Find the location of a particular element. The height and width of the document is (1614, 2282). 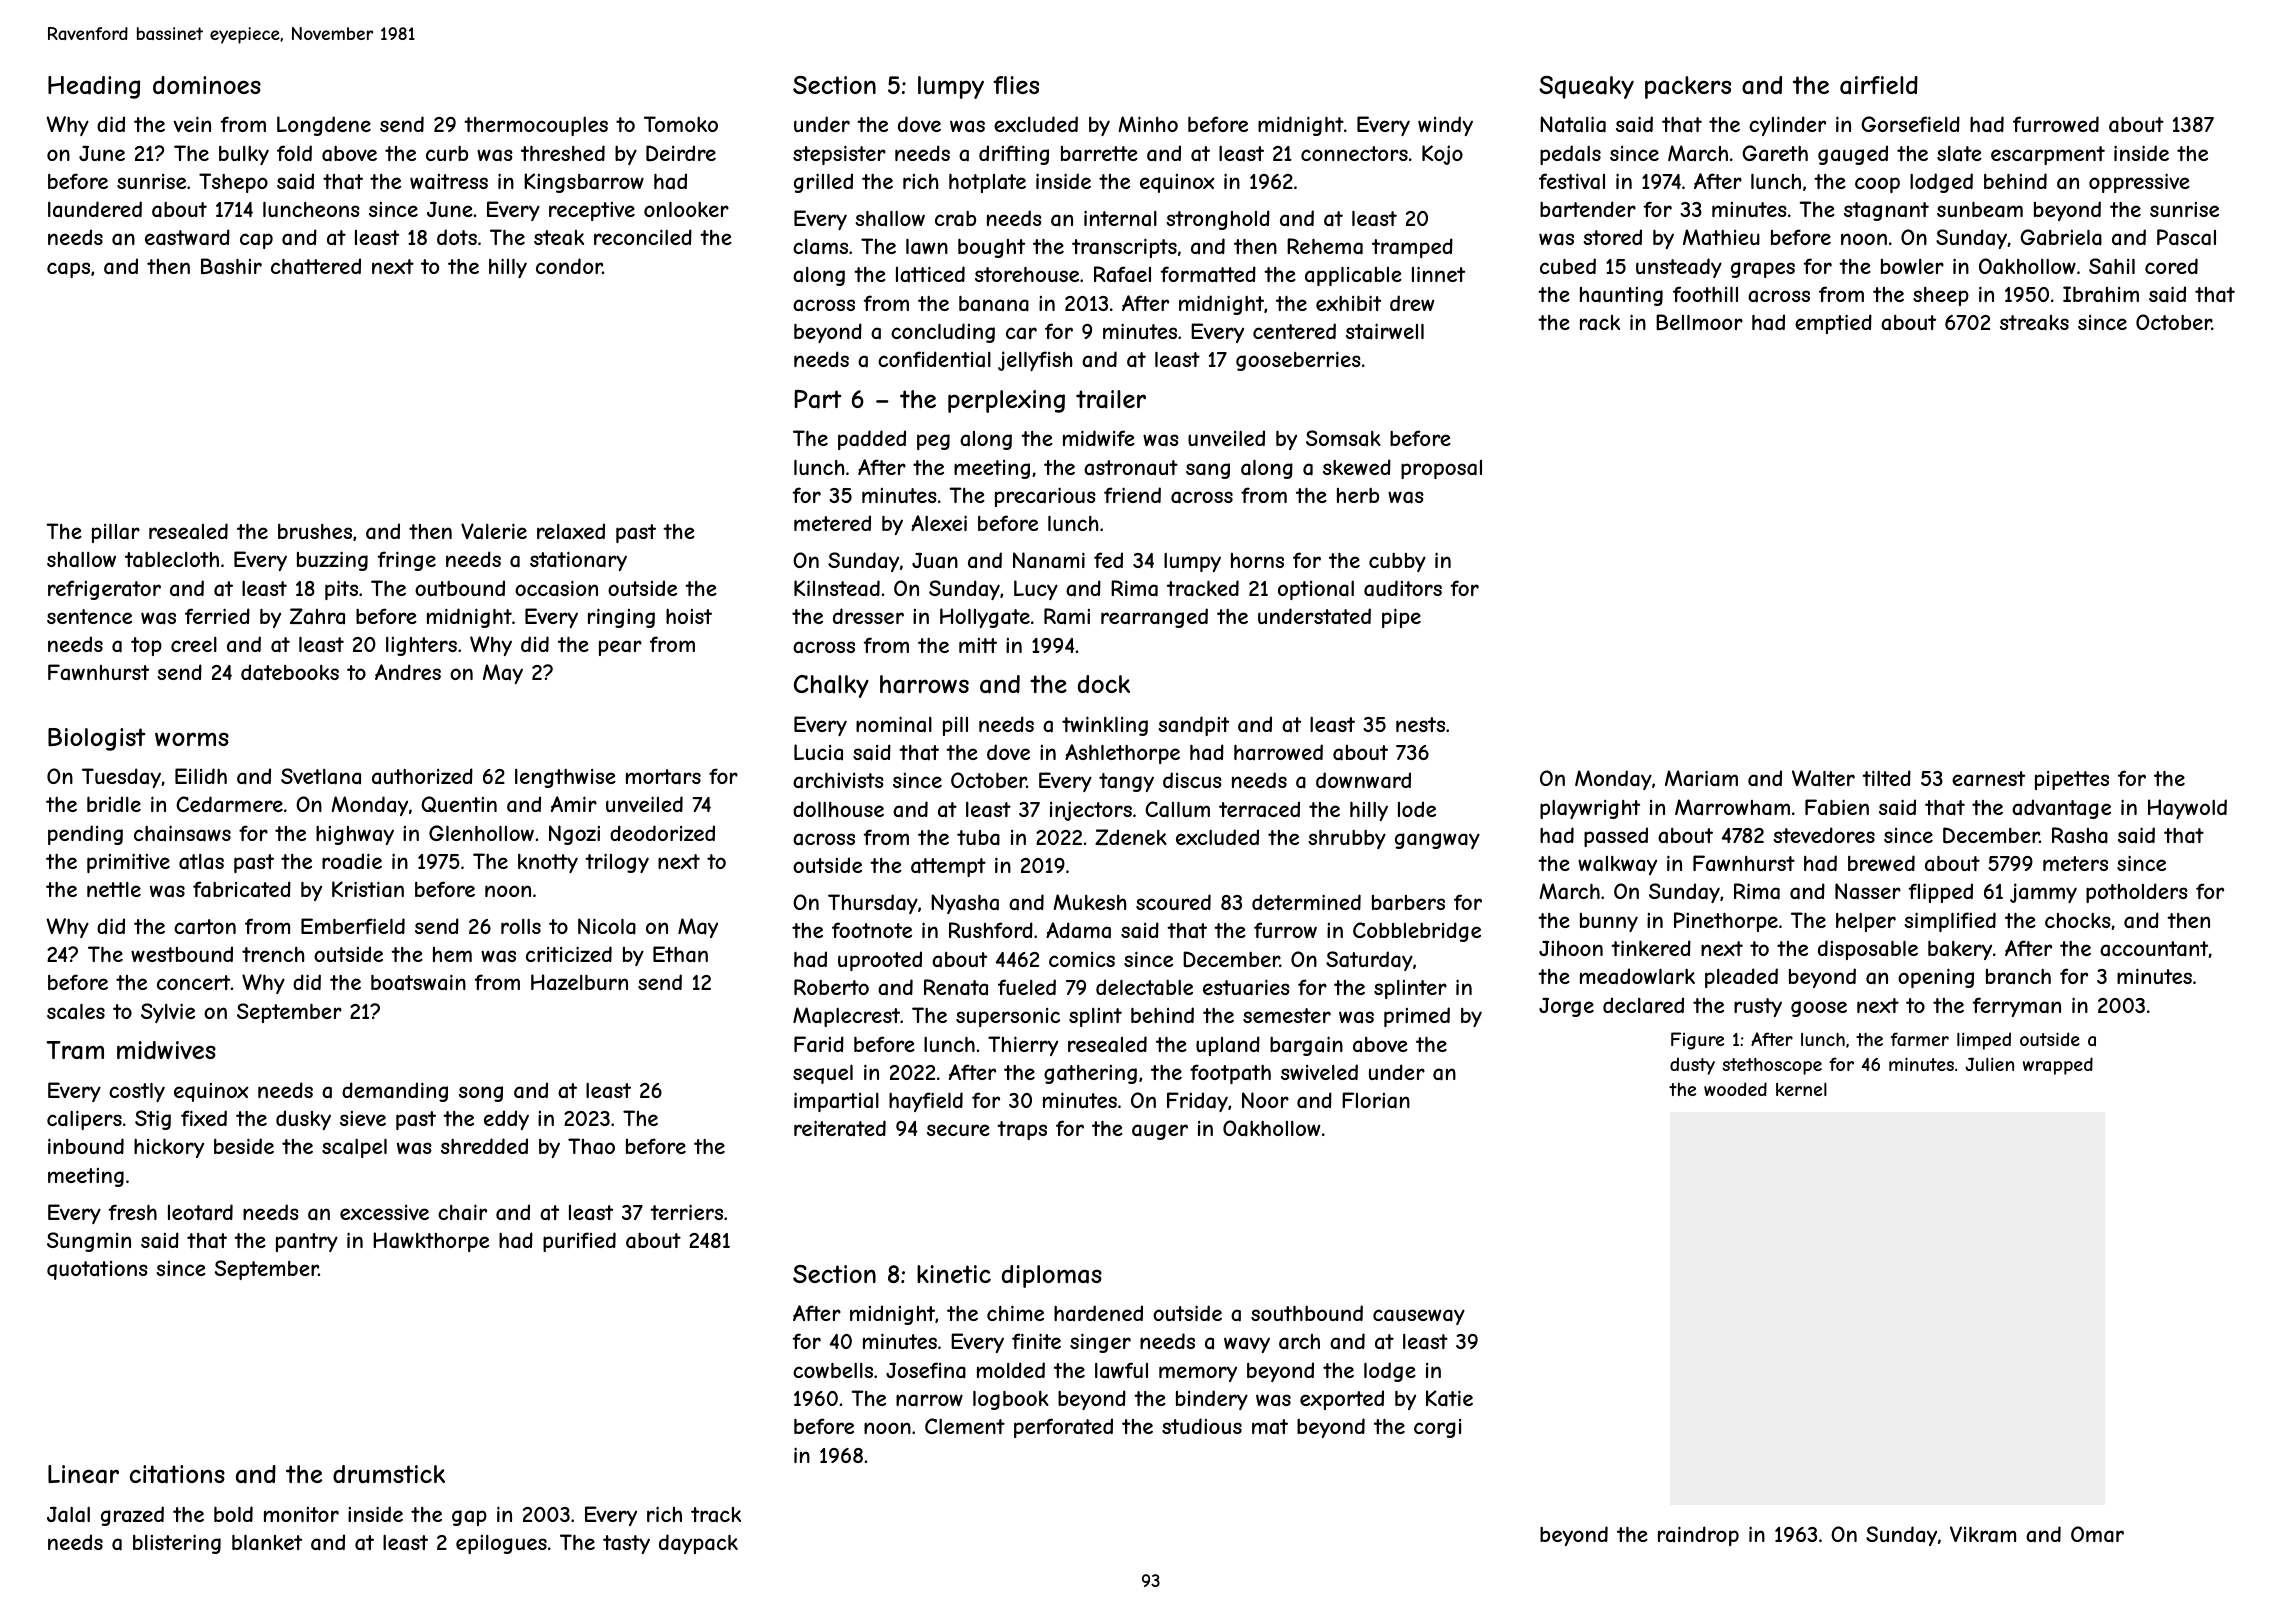

beside is located at coordinates (244, 1146).
